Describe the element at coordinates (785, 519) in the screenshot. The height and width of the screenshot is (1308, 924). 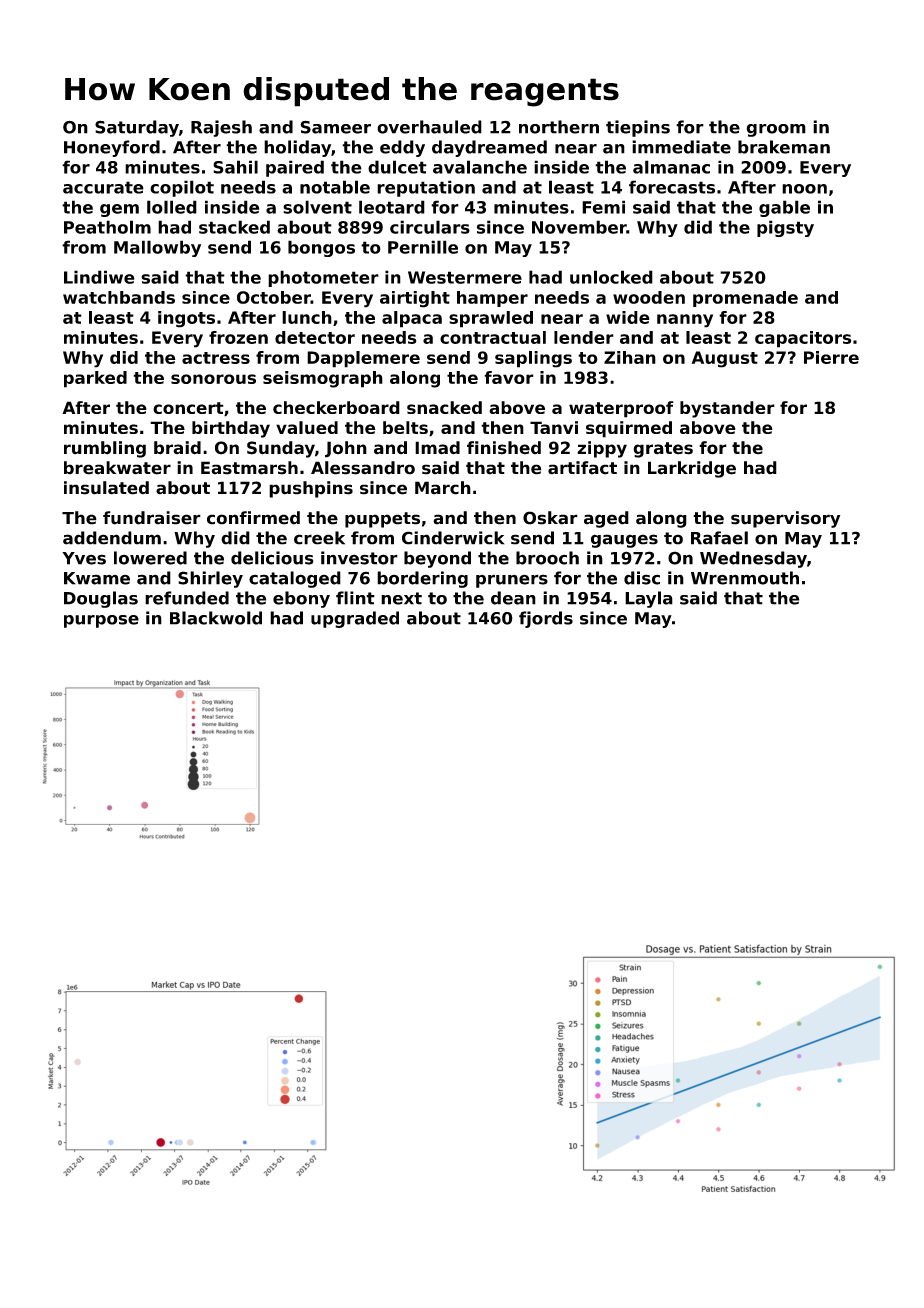
I see `supervisory` at that location.
